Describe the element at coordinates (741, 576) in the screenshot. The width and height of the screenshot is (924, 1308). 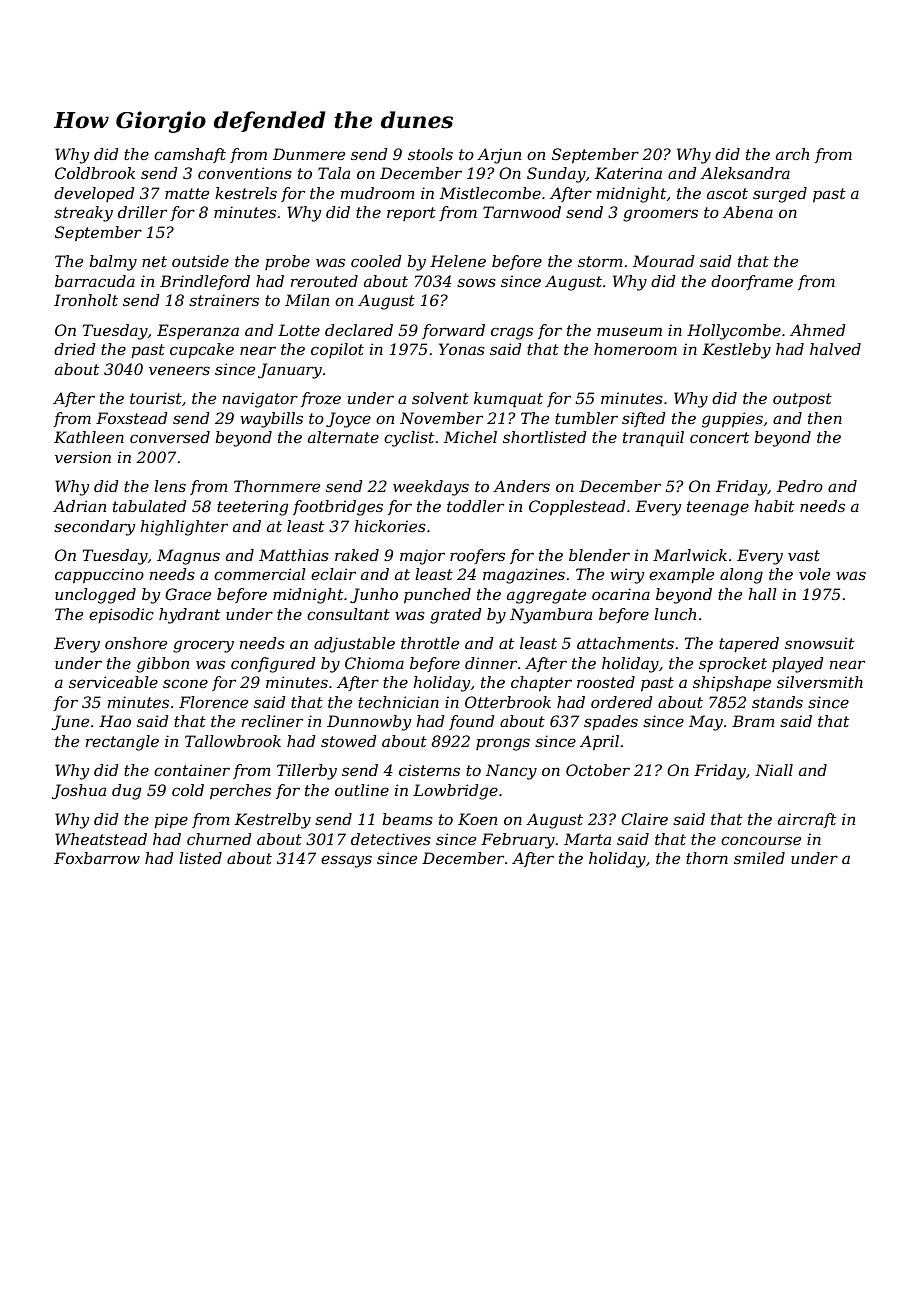
I see `along` at that location.
